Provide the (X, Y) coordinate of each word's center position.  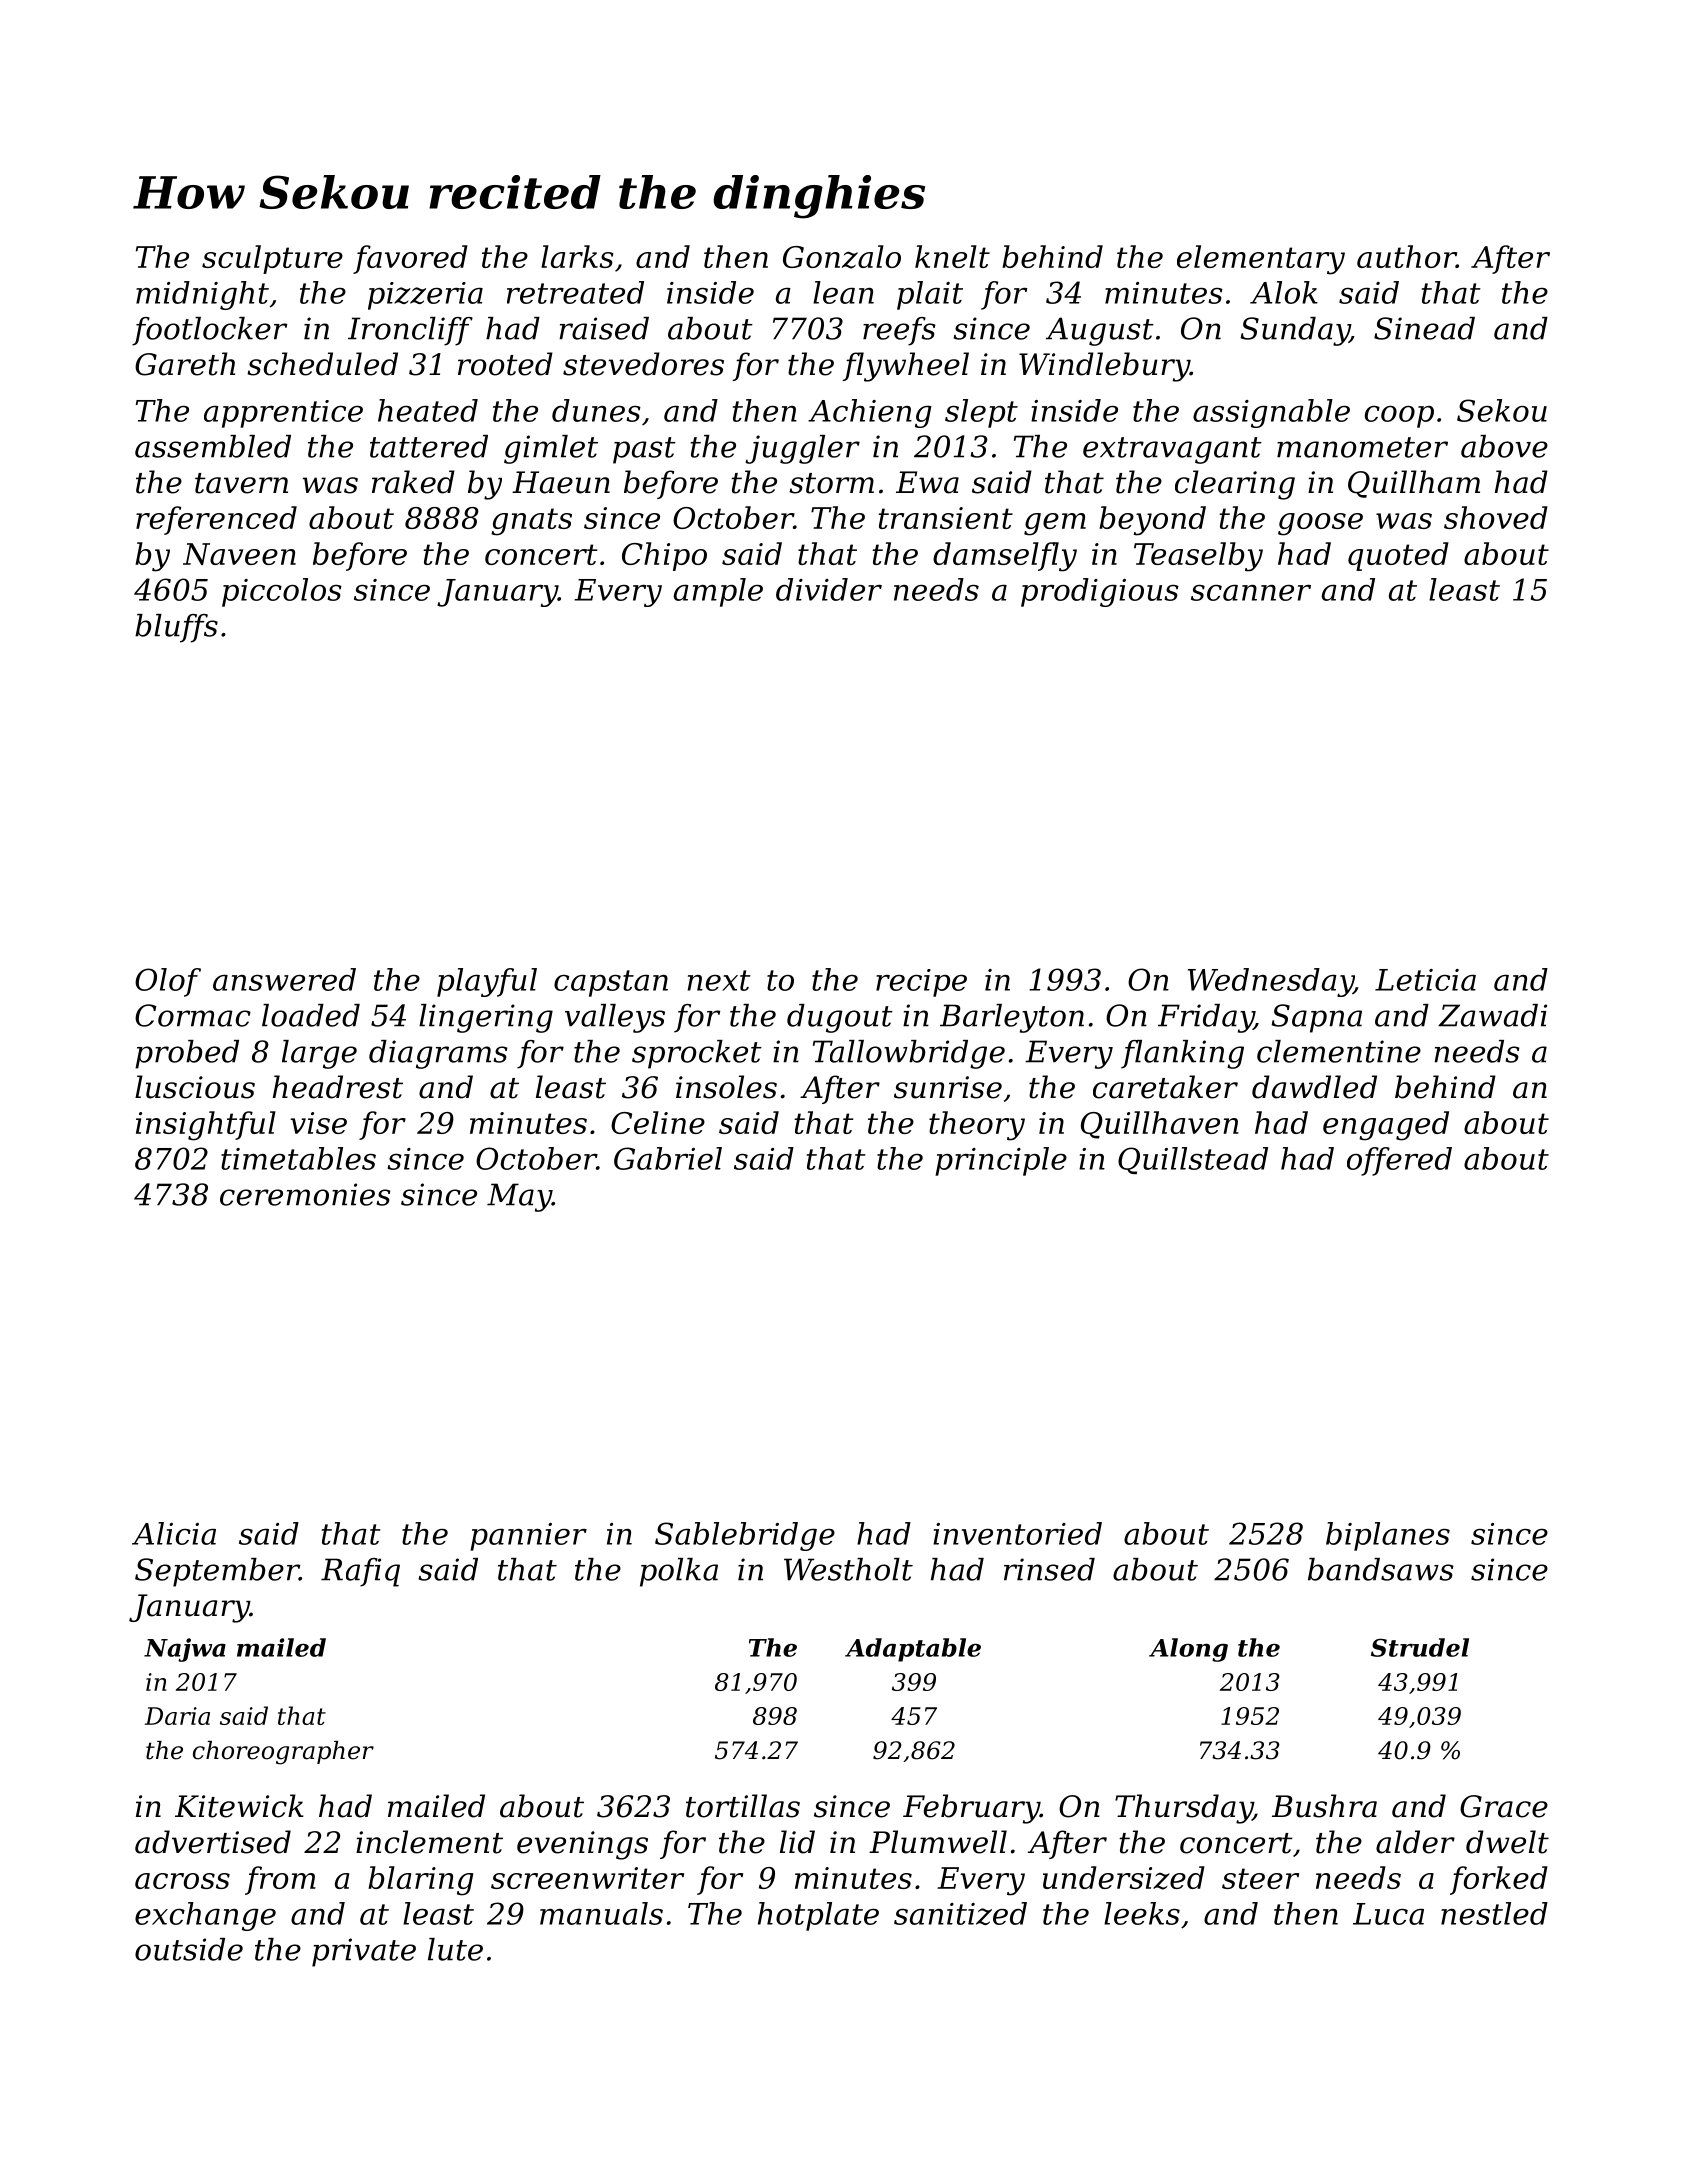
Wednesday (1271, 982)
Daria (177, 1716)
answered (284, 979)
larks (577, 256)
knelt (952, 256)
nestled (1494, 1913)
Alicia (174, 1533)
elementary (1261, 260)
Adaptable (913, 1650)
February (971, 1809)
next (719, 980)
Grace (1504, 1806)
